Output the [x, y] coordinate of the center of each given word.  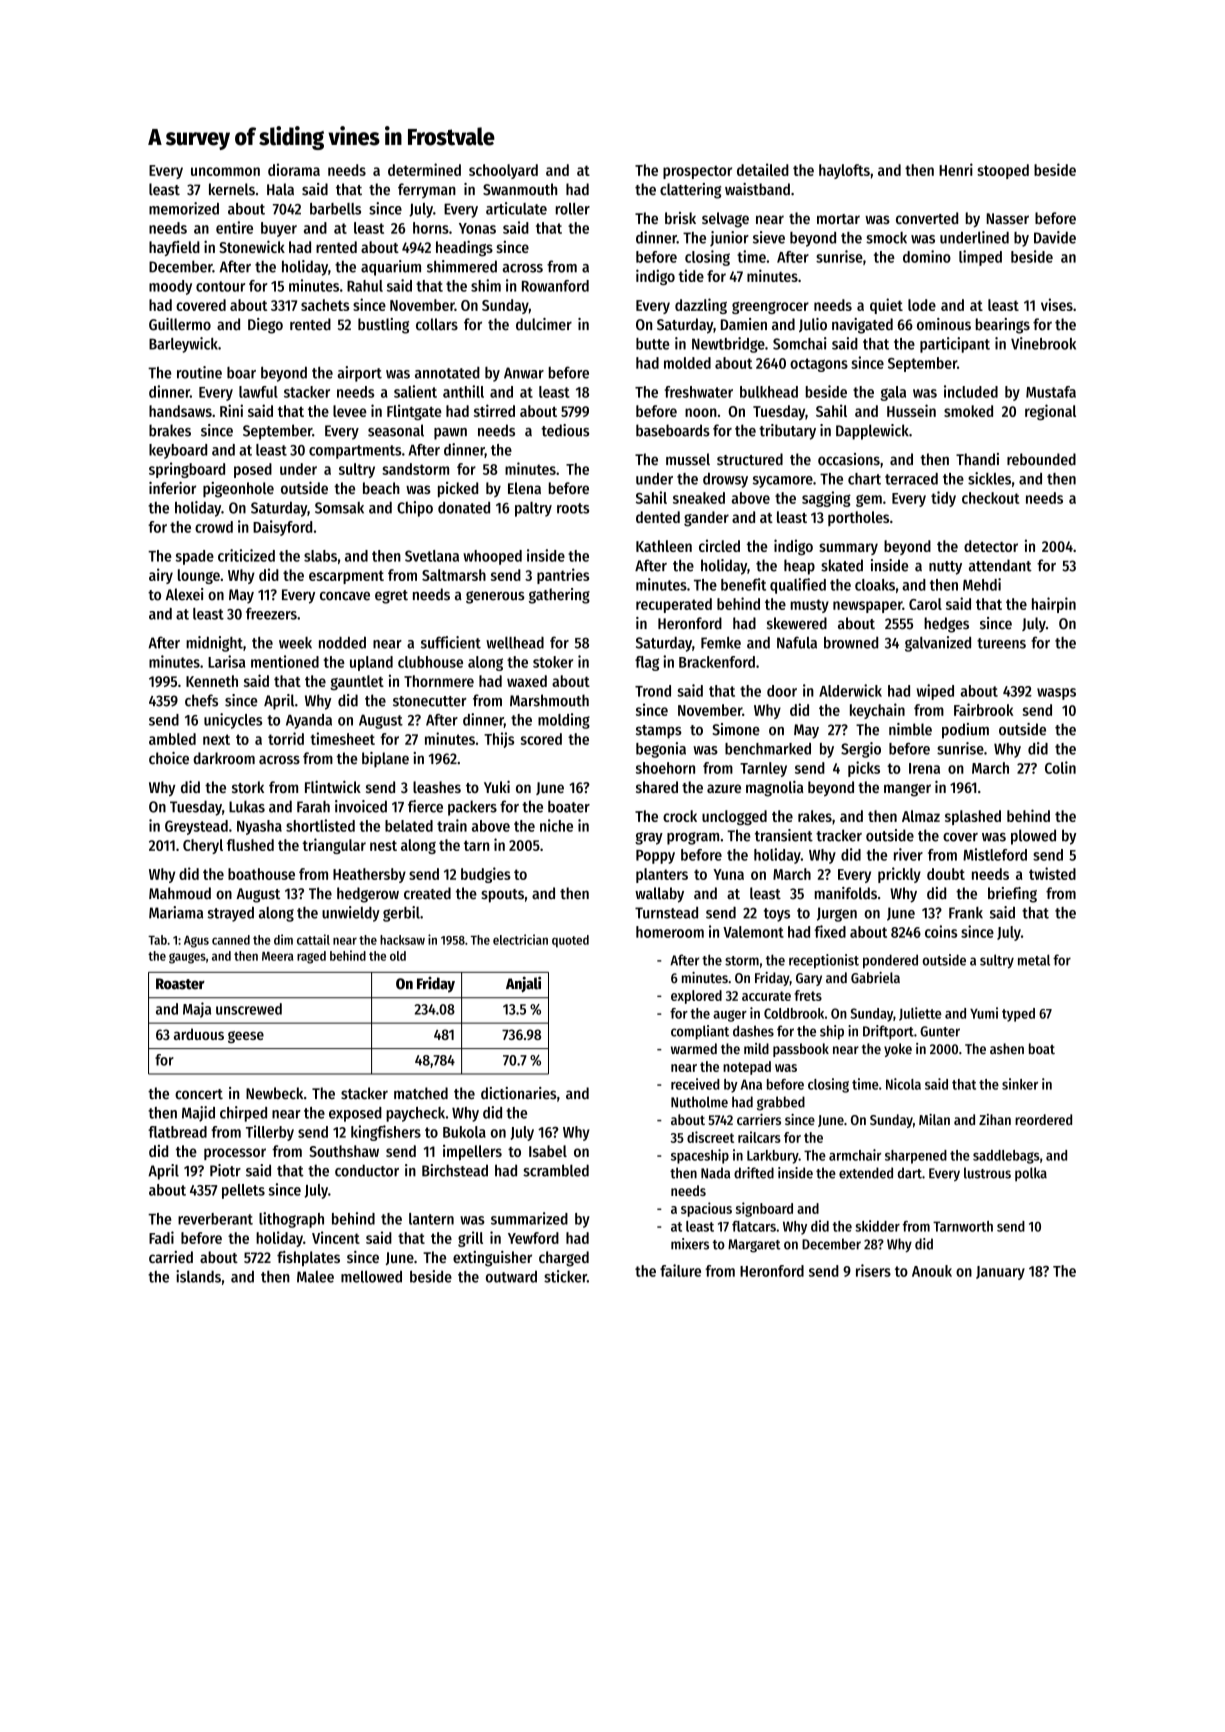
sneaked [699, 498]
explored [696, 997]
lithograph [291, 1220]
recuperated [674, 605]
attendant [1000, 565]
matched [421, 1093]
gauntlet [357, 682]
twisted [1052, 873]
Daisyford [282, 528]
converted [927, 218]
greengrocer [770, 308]
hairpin [1054, 605]
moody [170, 287]
